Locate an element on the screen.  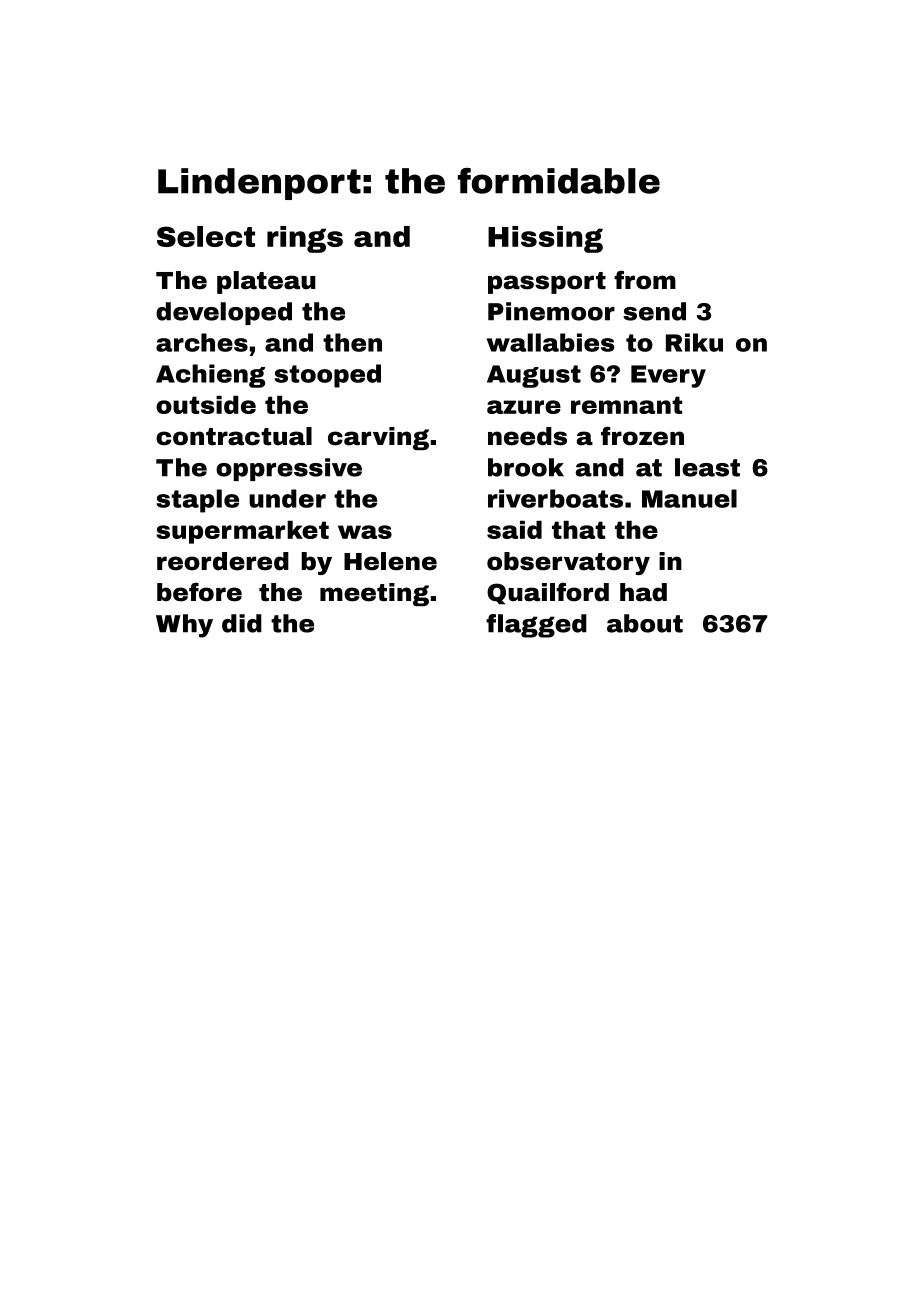
Select is located at coordinates (206, 236).
